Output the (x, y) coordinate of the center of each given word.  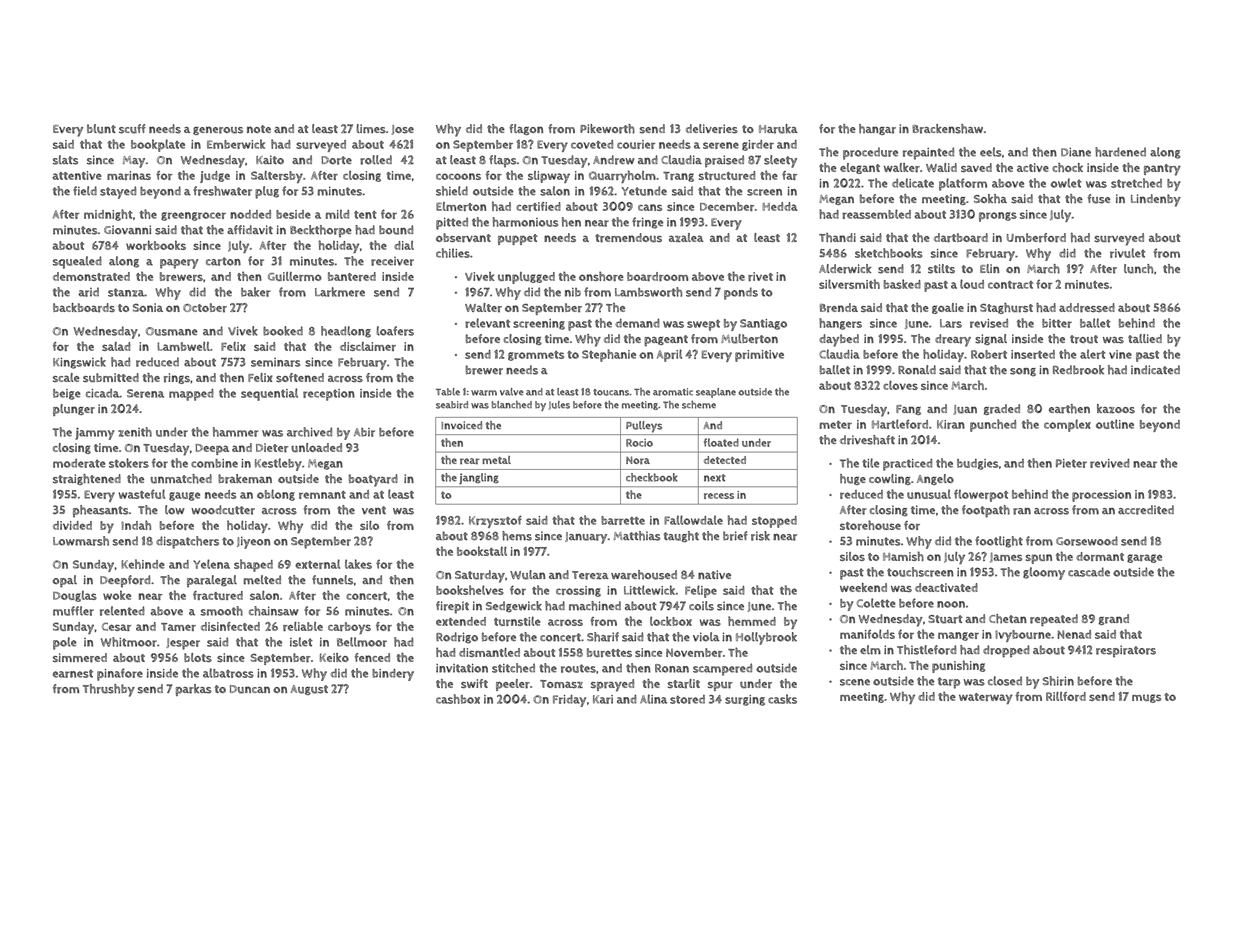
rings (177, 378)
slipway (549, 177)
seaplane (716, 393)
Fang (908, 410)
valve (511, 392)
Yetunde (644, 191)
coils (701, 606)
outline (1115, 424)
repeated (1054, 620)
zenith (135, 432)
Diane (1076, 152)
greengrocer (193, 216)
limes (371, 129)
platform (963, 184)
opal (64, 581)
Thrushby (109, 690)
